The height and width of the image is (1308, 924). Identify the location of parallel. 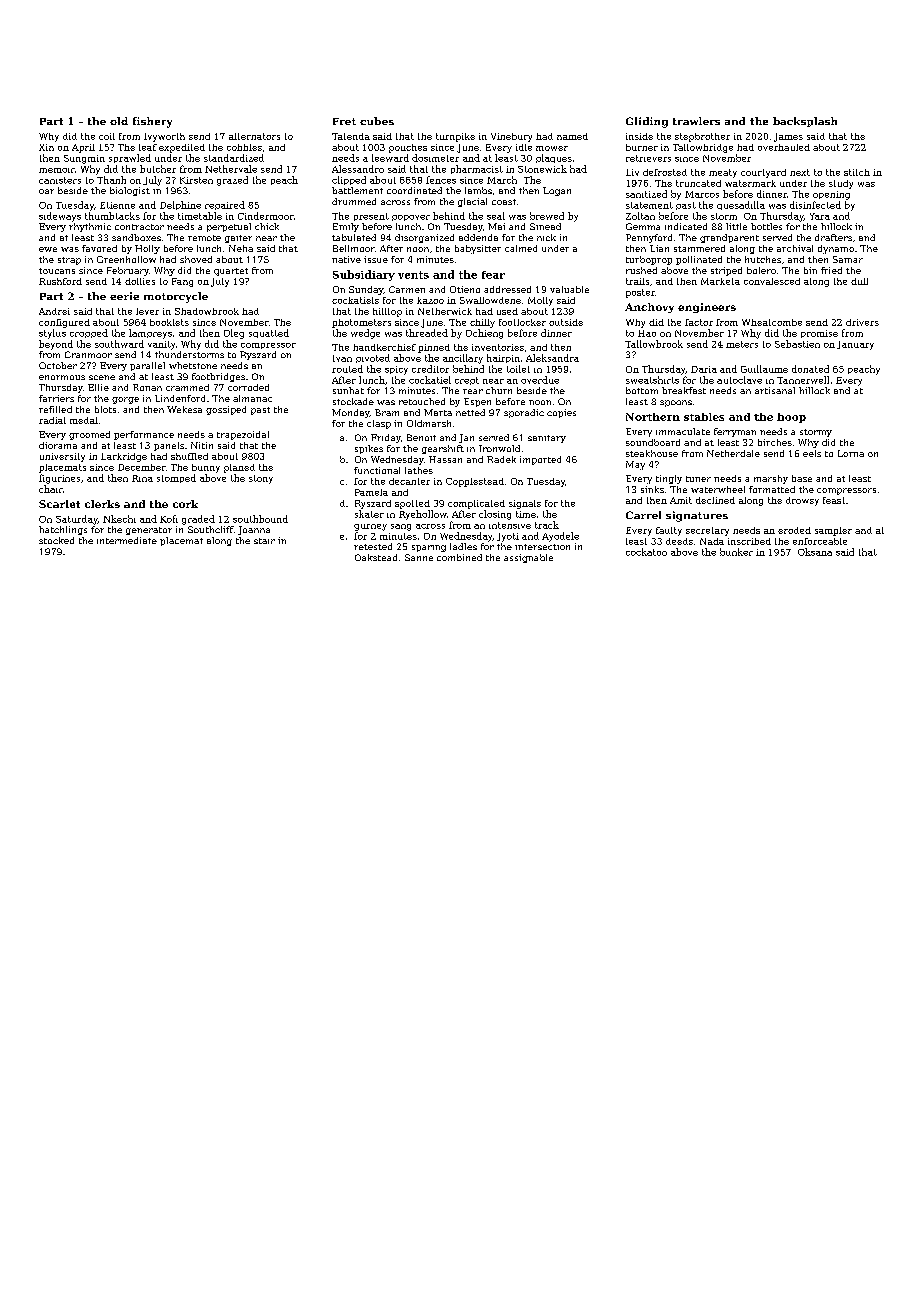
(147, 366).
